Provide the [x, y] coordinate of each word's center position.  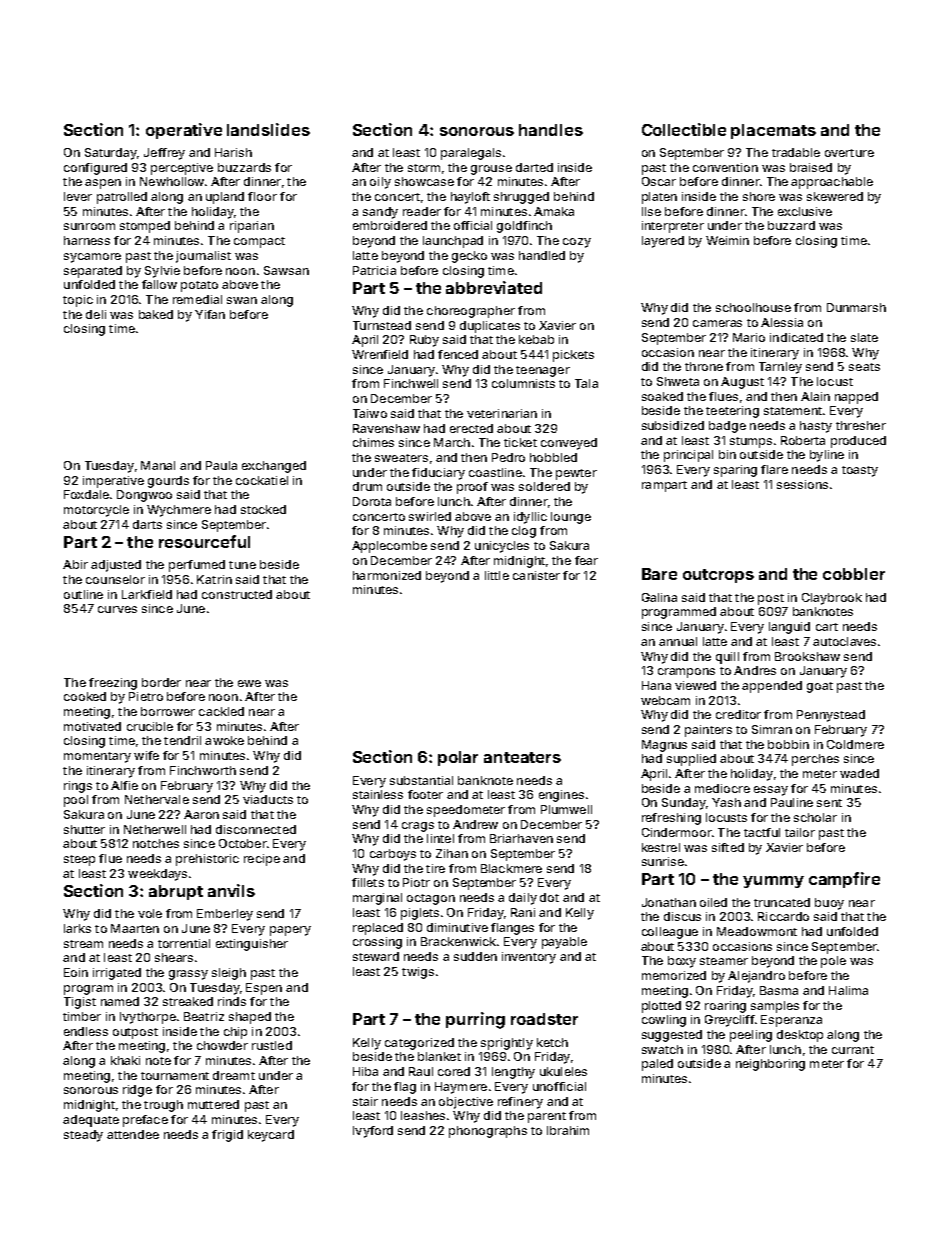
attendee [133, 1134]
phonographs [488, 1132]
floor [262, 196]
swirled [430, 516]
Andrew [475, 824]
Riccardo [783, 916]
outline [83, 594]
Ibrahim [568, 1130]
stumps [751, 442]
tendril [182, 740]
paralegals [471, 154]
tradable [796, 152]
